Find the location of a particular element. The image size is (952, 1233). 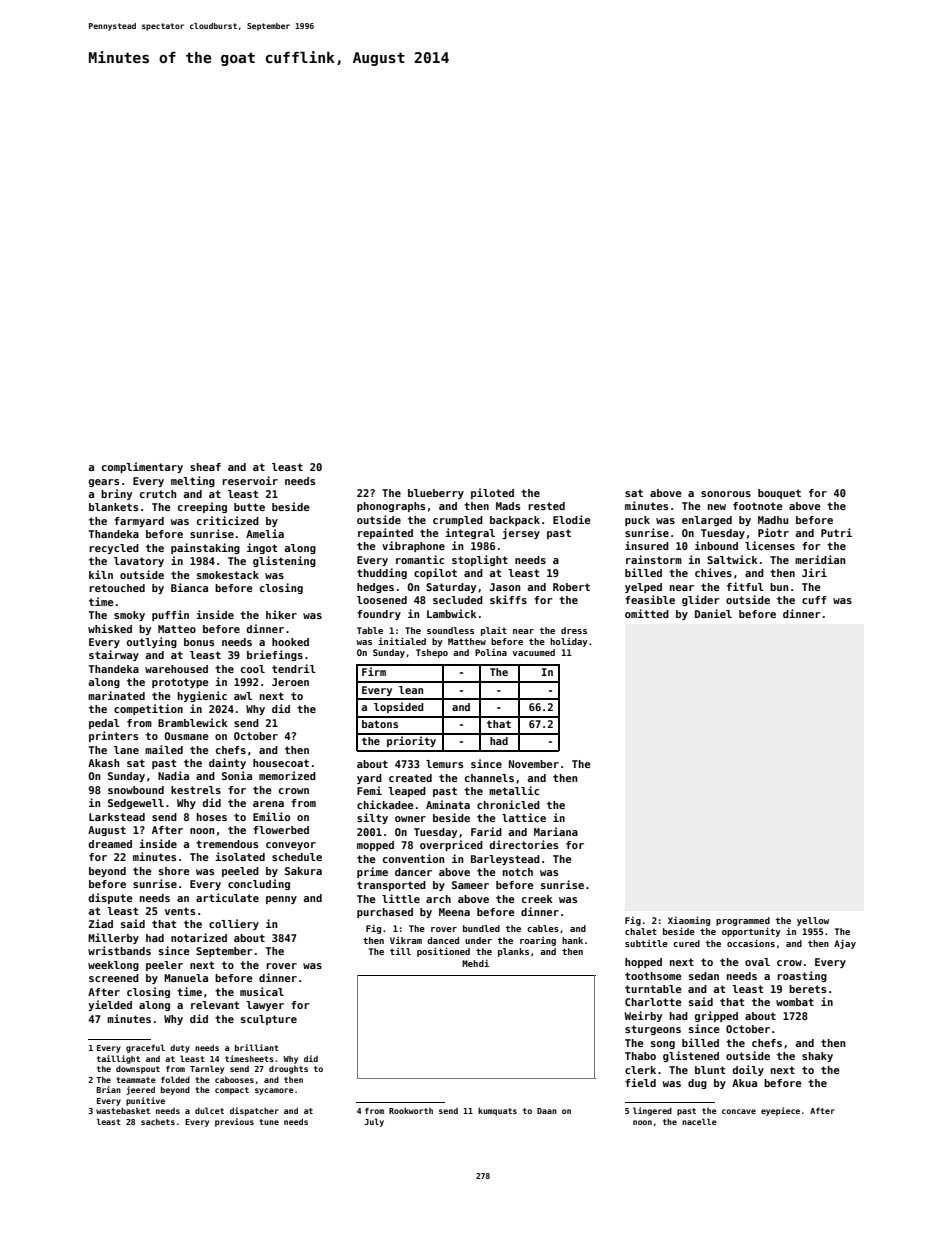

wastebasket is located at coordinates (123, 1111).
